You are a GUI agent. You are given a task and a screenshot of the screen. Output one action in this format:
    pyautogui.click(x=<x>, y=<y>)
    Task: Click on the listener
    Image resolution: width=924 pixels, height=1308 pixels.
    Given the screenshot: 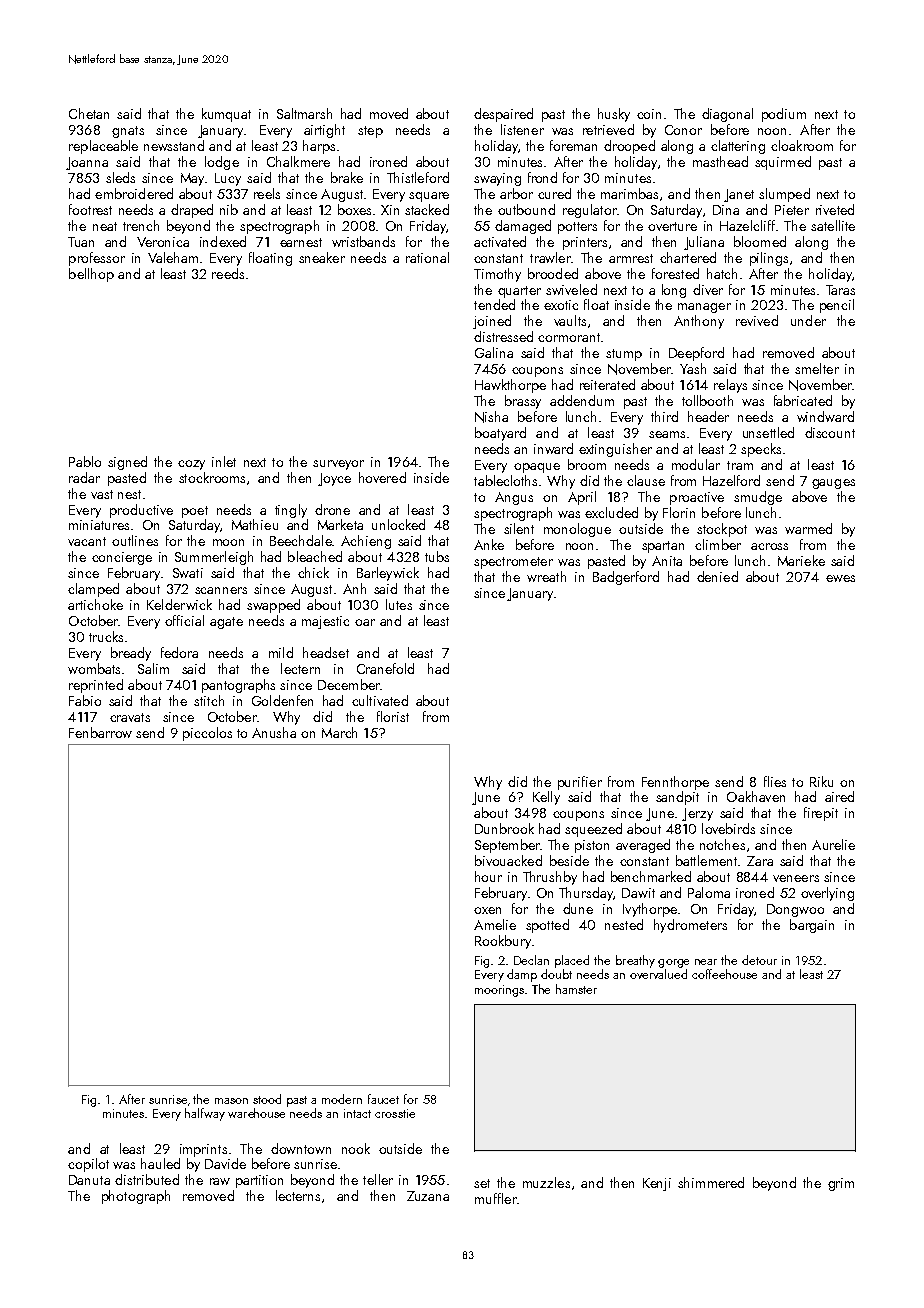 What is the action you would take?
    pyautogui.click(x=522, y=129)
